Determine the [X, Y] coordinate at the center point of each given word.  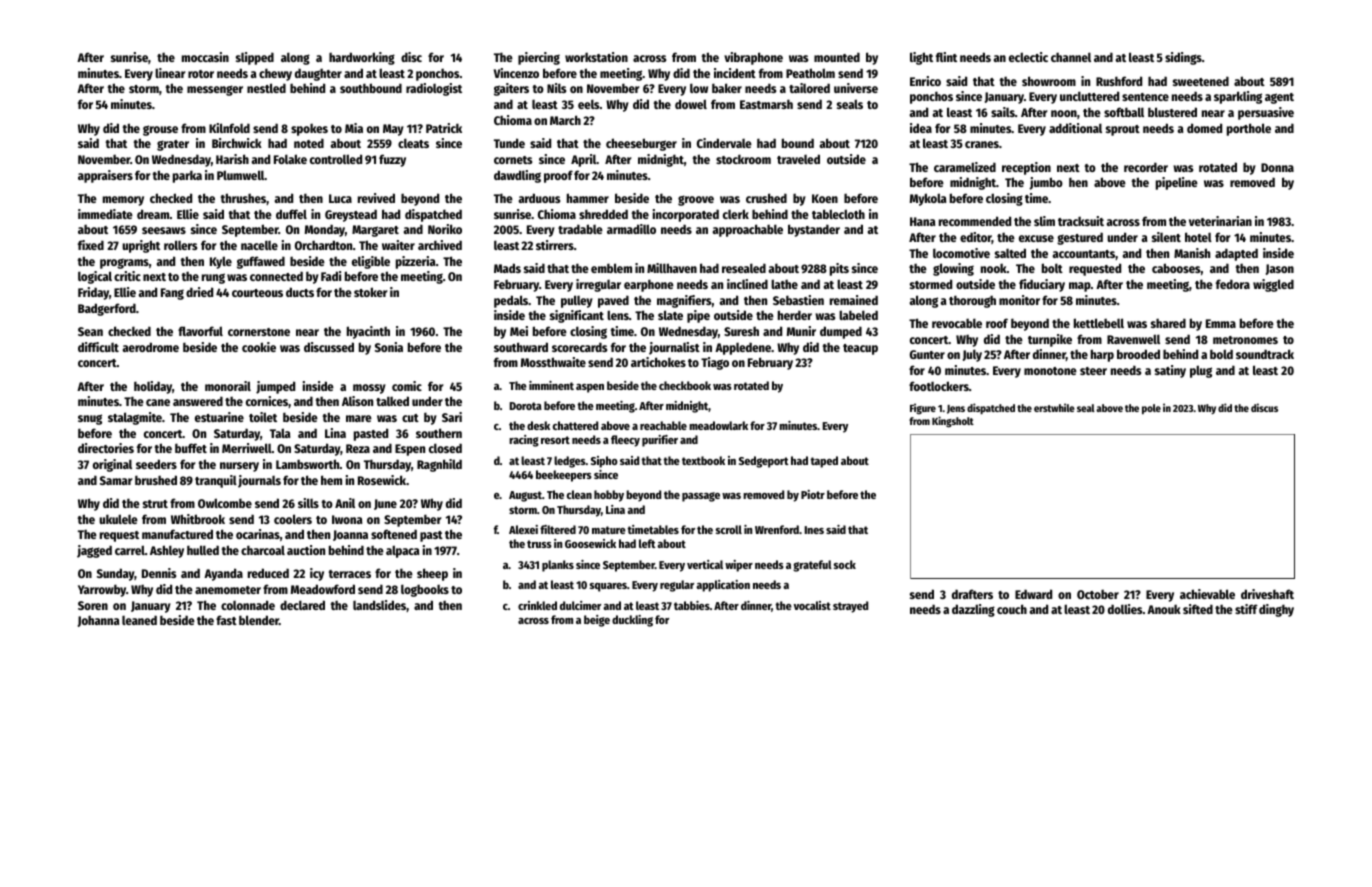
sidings [1183, 58]
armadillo [631, 229]
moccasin [205, 57]
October [1098, 594]
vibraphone [753, 58]
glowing [953, 269]
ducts [300, 292]
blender [259, 620]
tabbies [692, 605]
